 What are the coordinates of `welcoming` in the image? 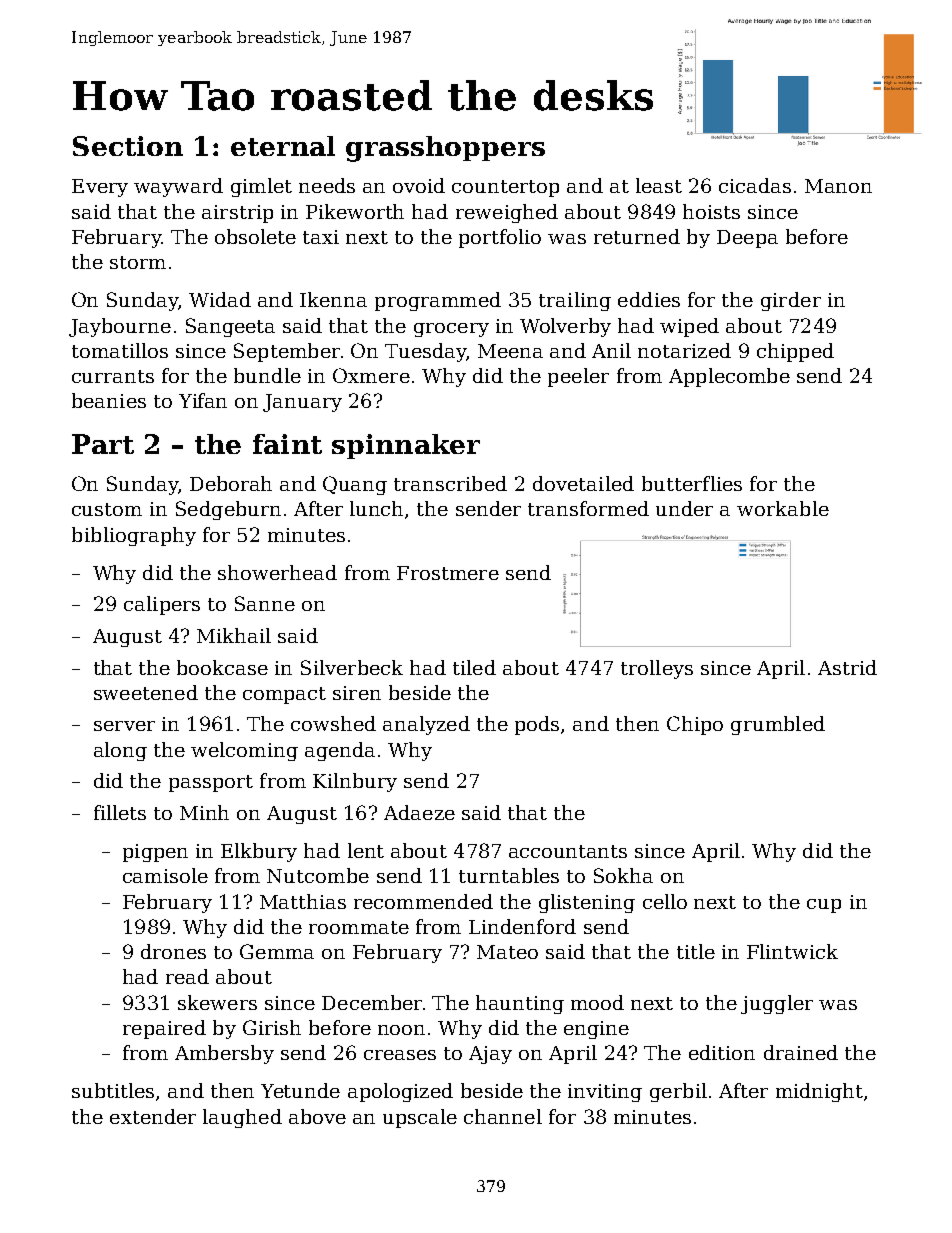 It's located at (244, 751).
